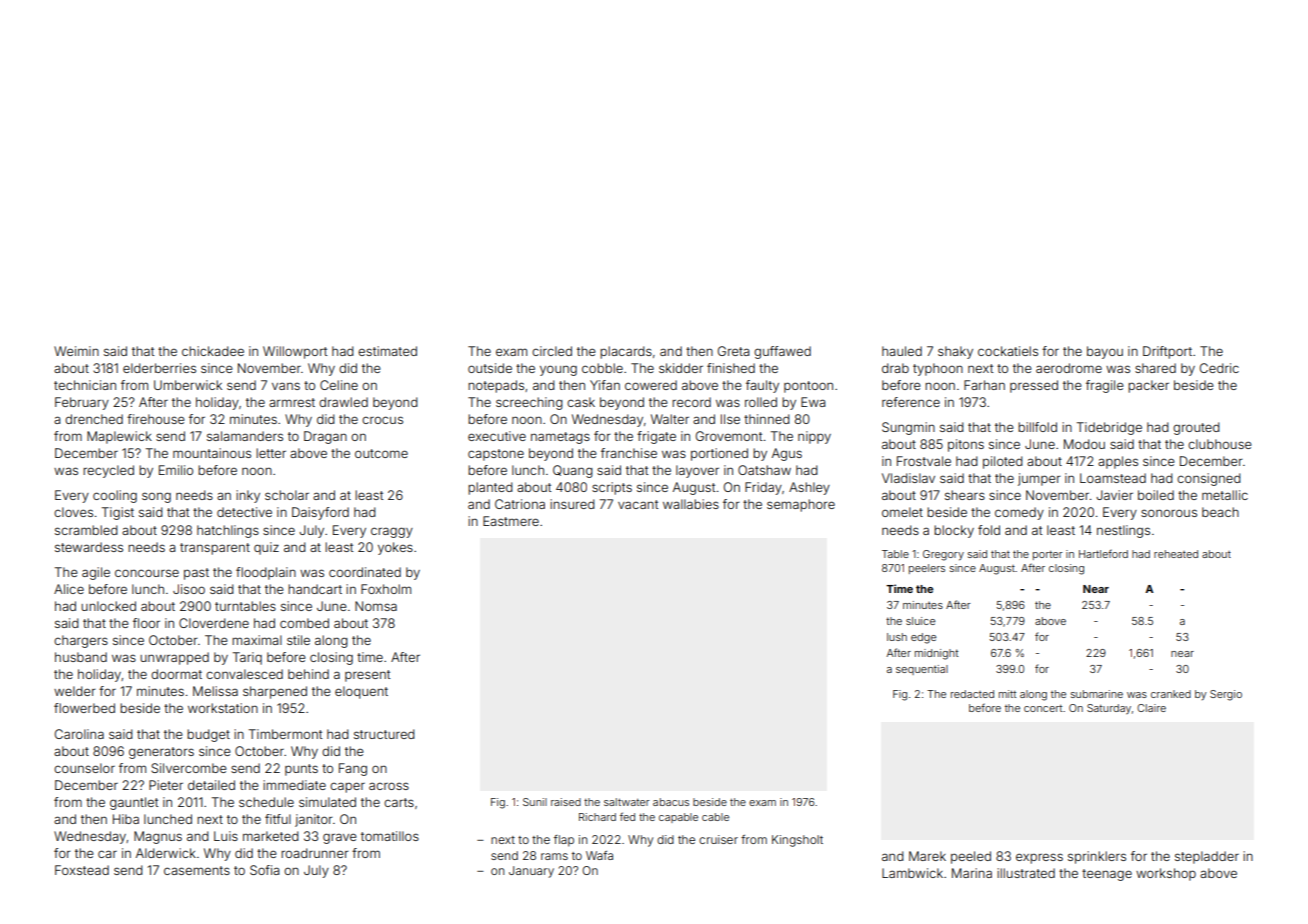 This image has width=1308, height=924. I want to click on Sergio, so click(1226, 695).
